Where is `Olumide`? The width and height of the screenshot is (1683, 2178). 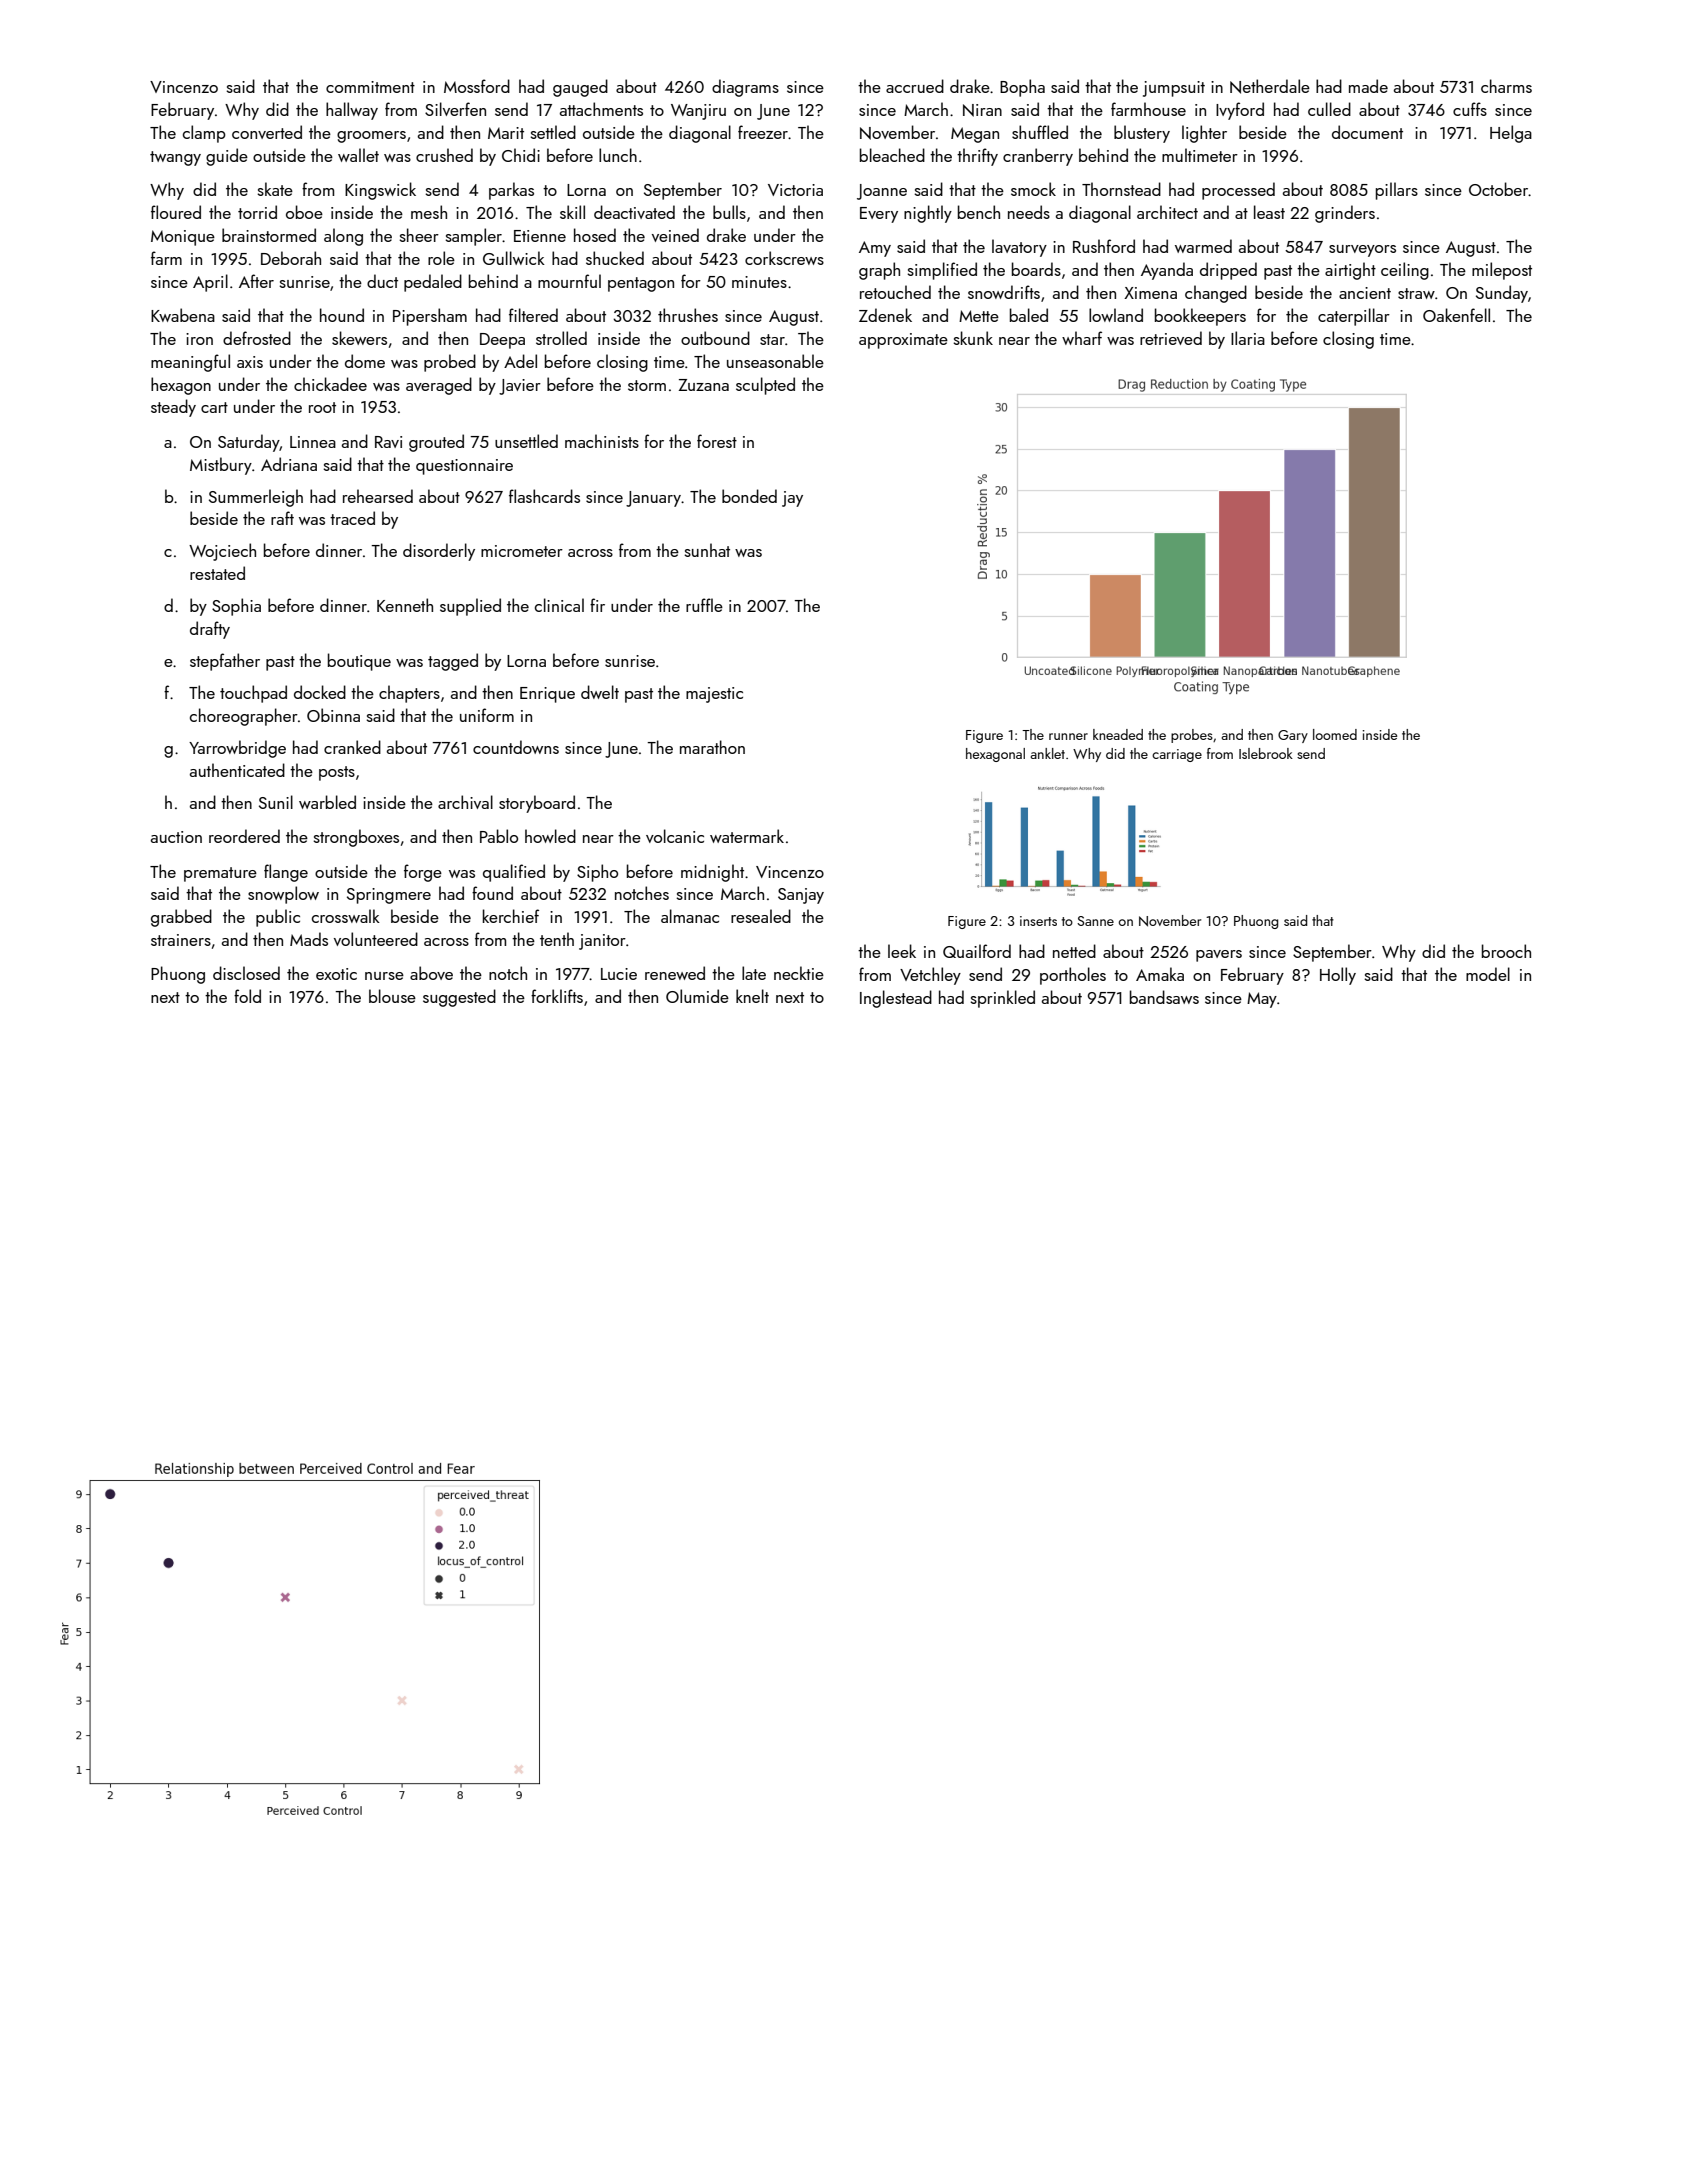
Olumide is located at coordinates (697, 996).
